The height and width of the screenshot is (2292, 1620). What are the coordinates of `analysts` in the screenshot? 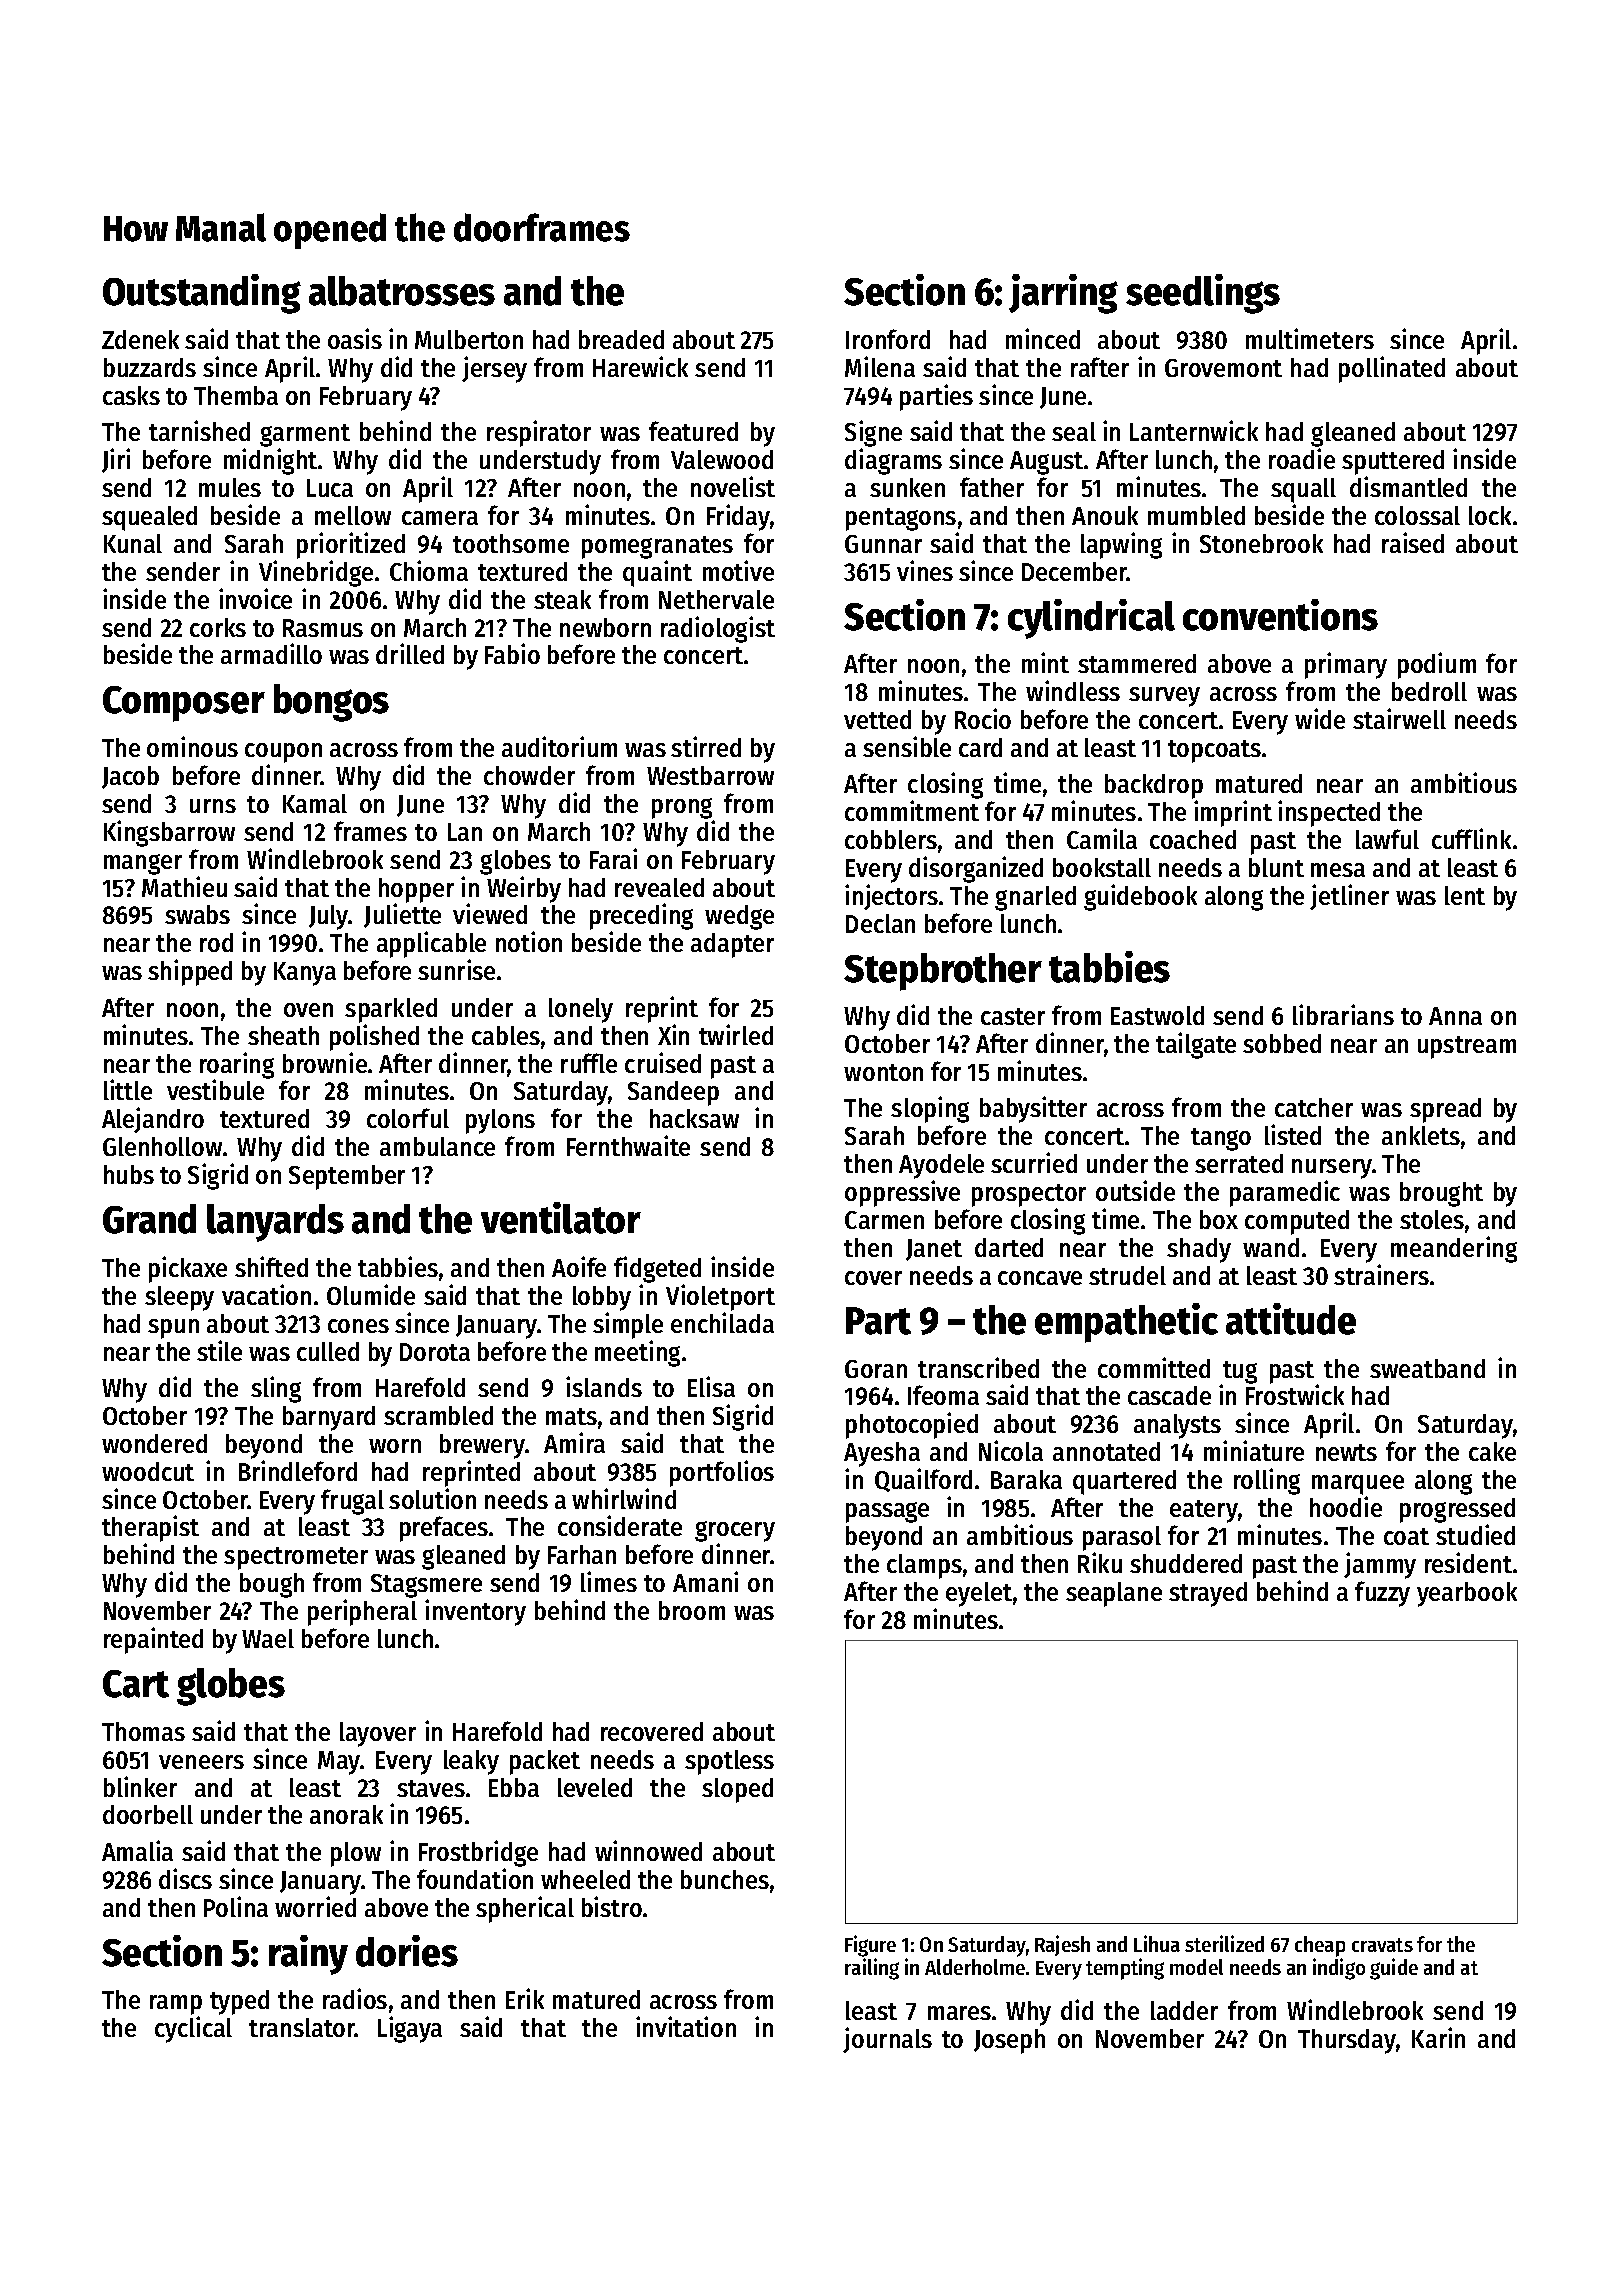 It's located at (1177, 1426).
